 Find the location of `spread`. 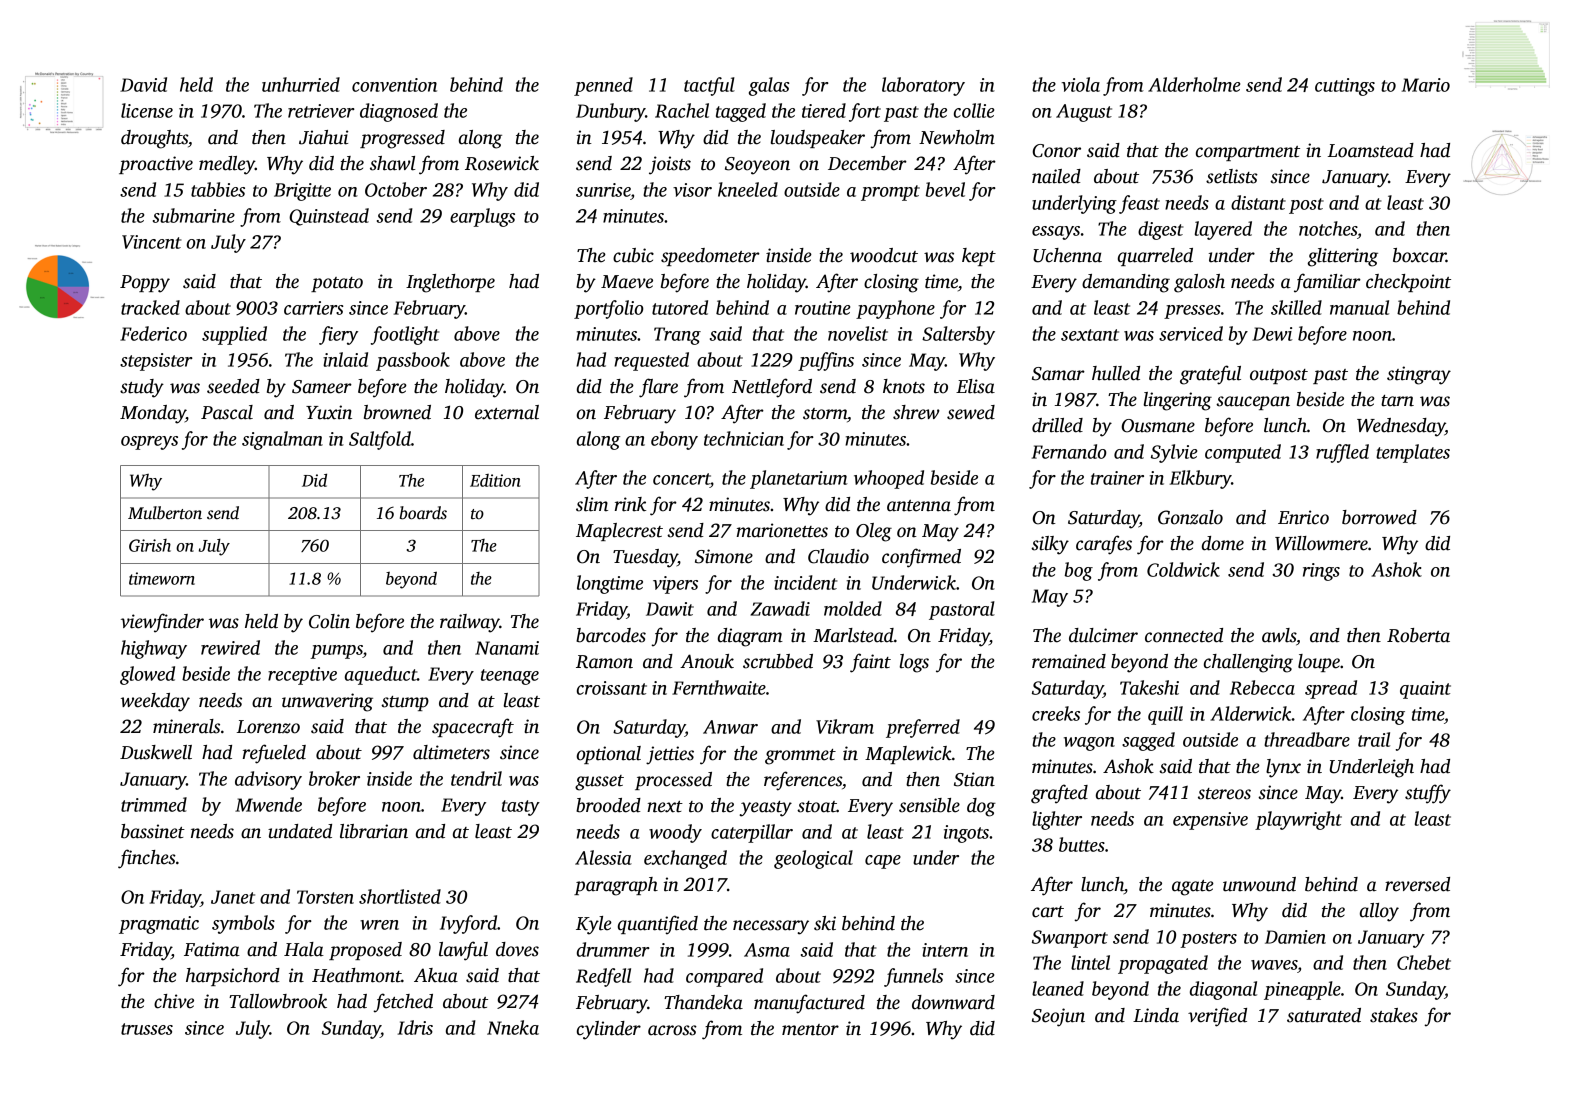

spread is located at coordinates (1331, 689).
